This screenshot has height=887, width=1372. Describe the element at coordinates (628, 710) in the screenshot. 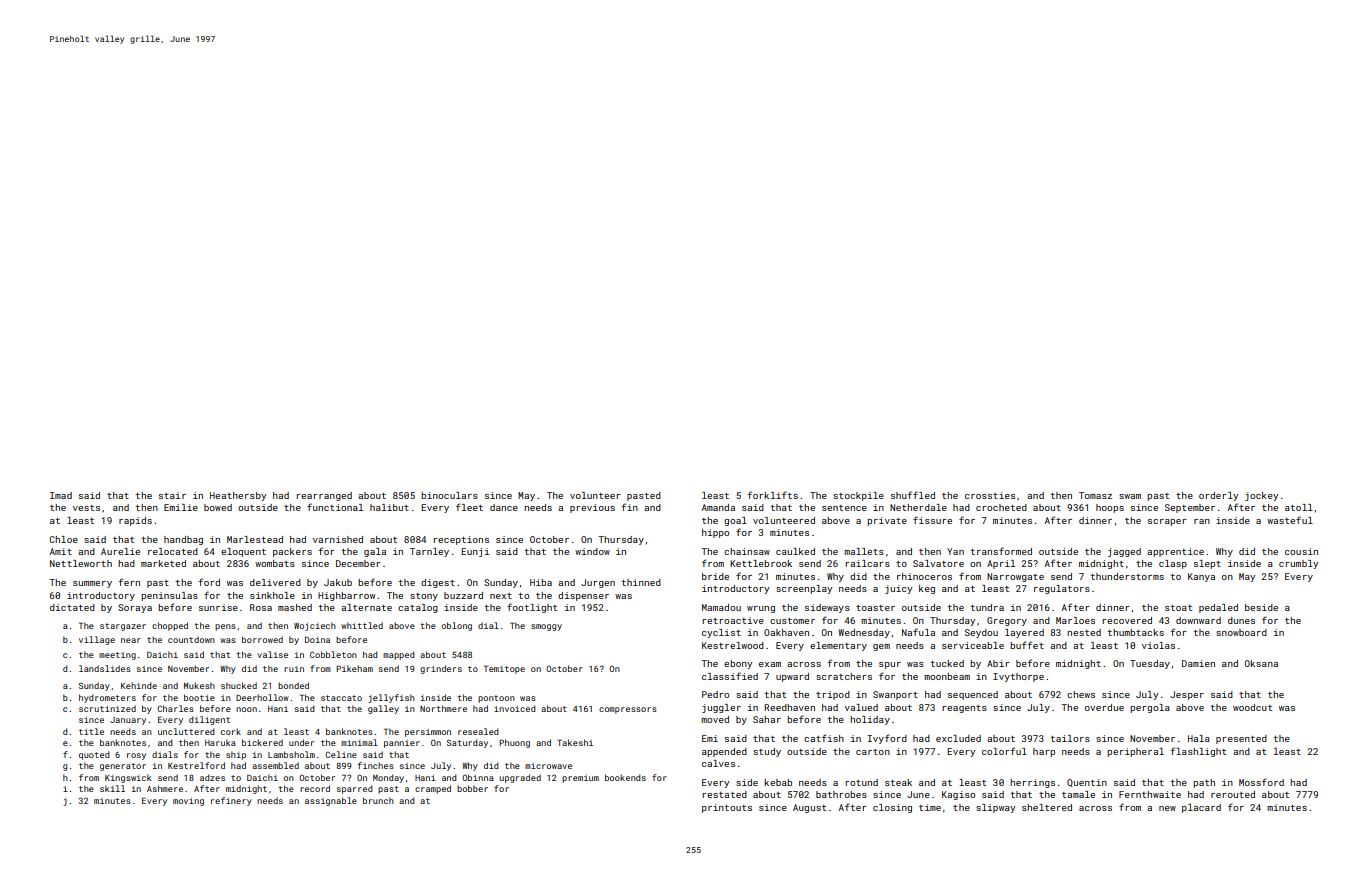

I see `compressors` at that location.
